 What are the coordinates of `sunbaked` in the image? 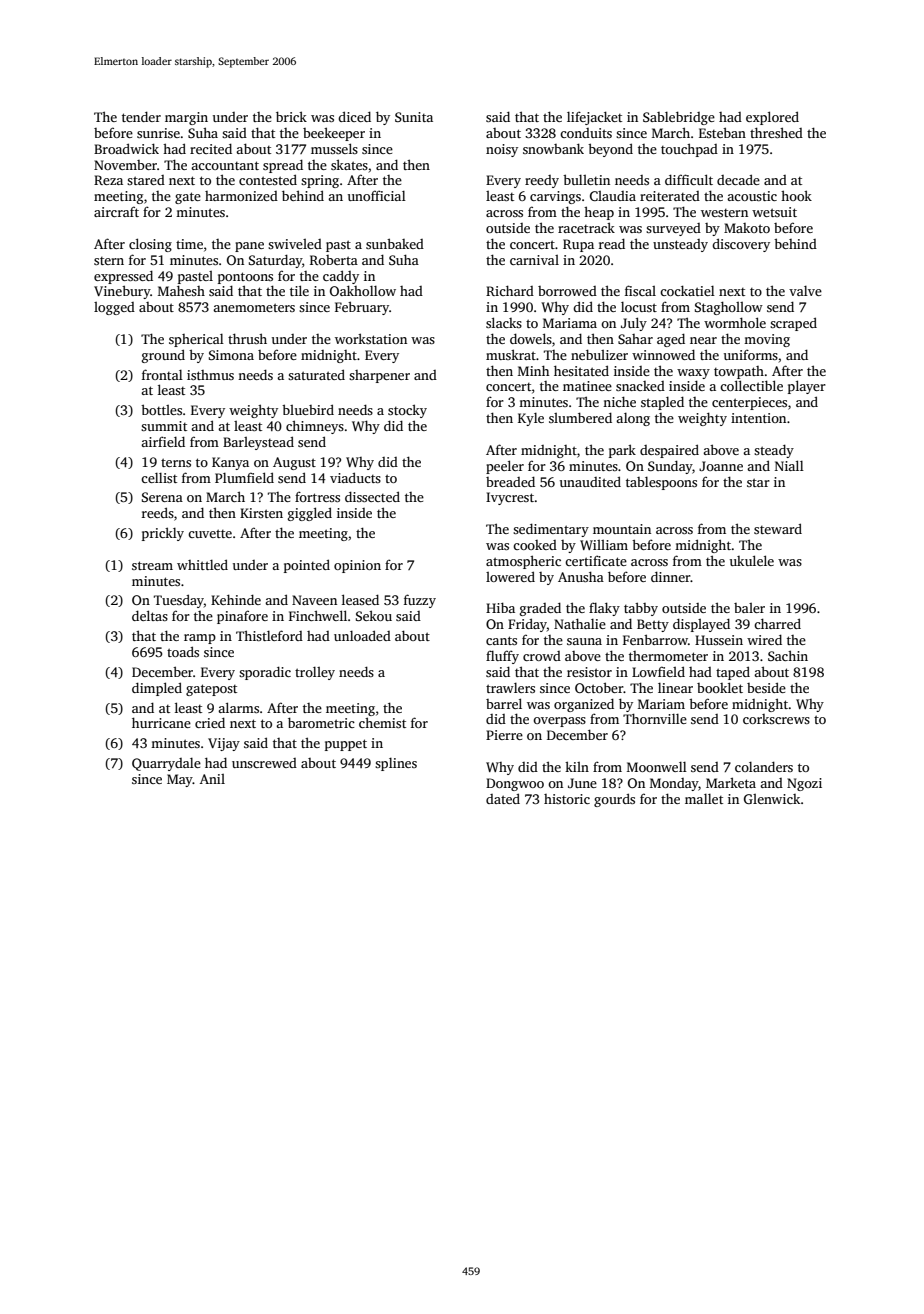 It's located at (395, 243).
